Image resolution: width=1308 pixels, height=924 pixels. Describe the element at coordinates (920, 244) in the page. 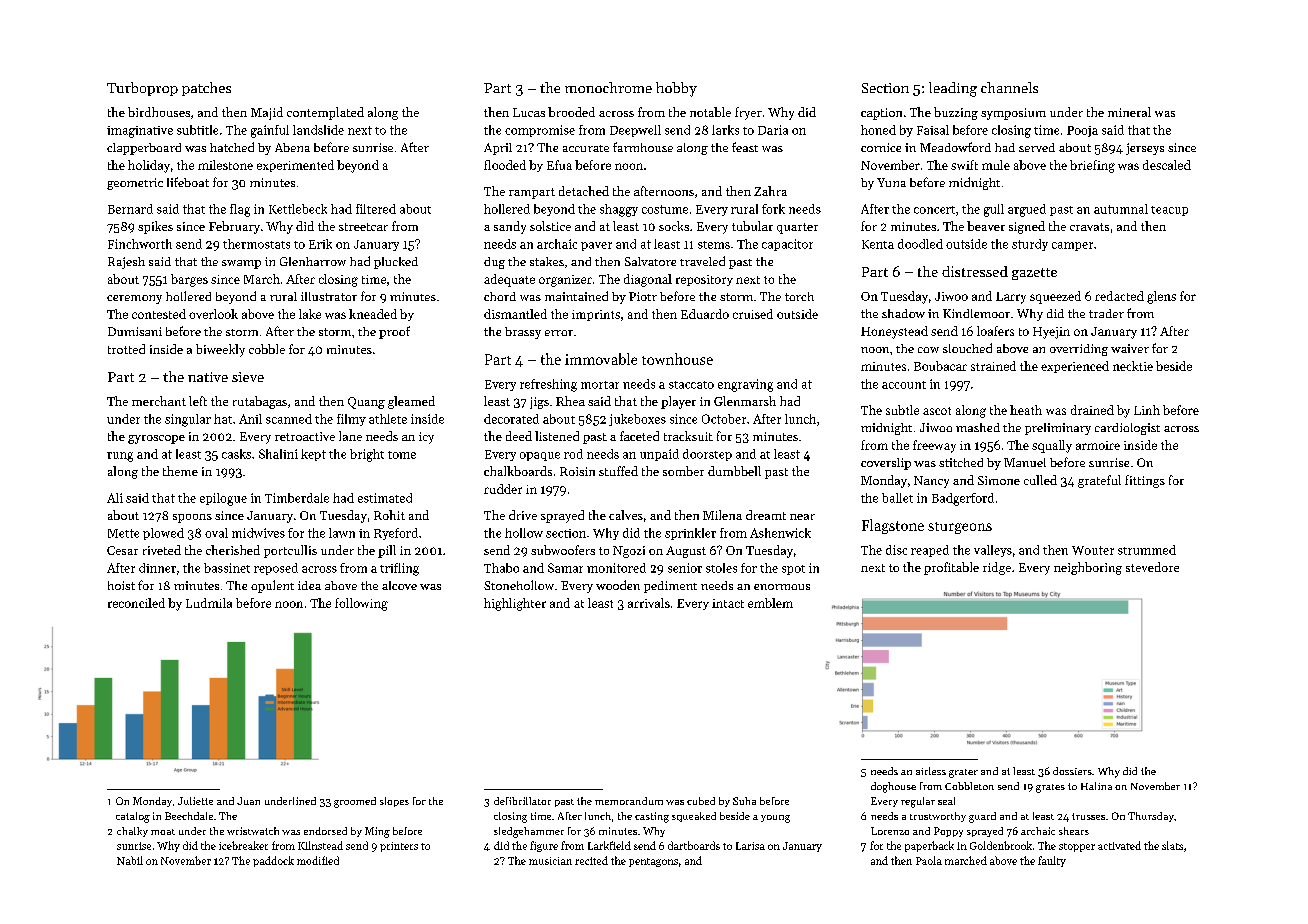

I see `doodled` at that location.
